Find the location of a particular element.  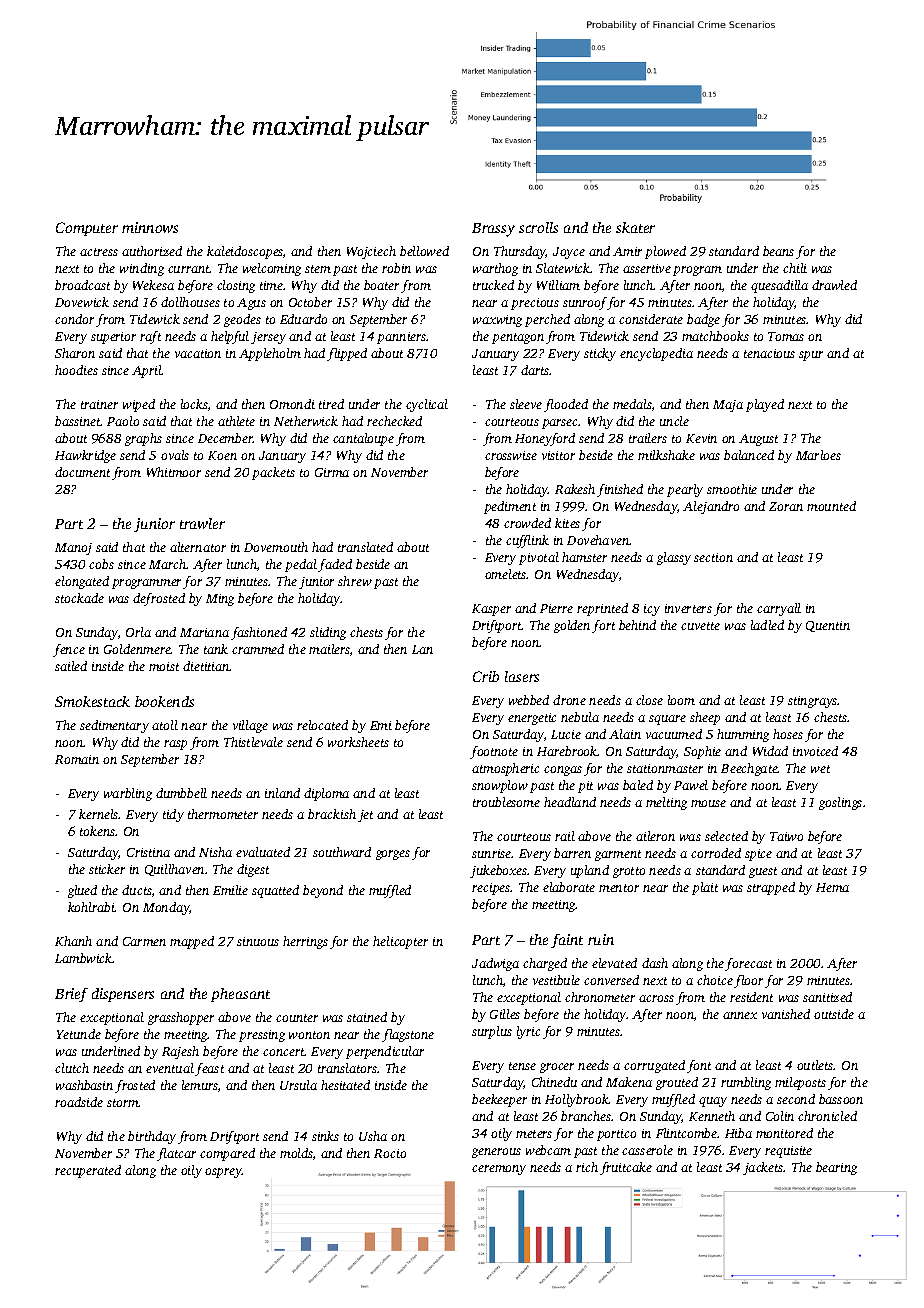

flagstone is located at coordinates (408, 1035).
